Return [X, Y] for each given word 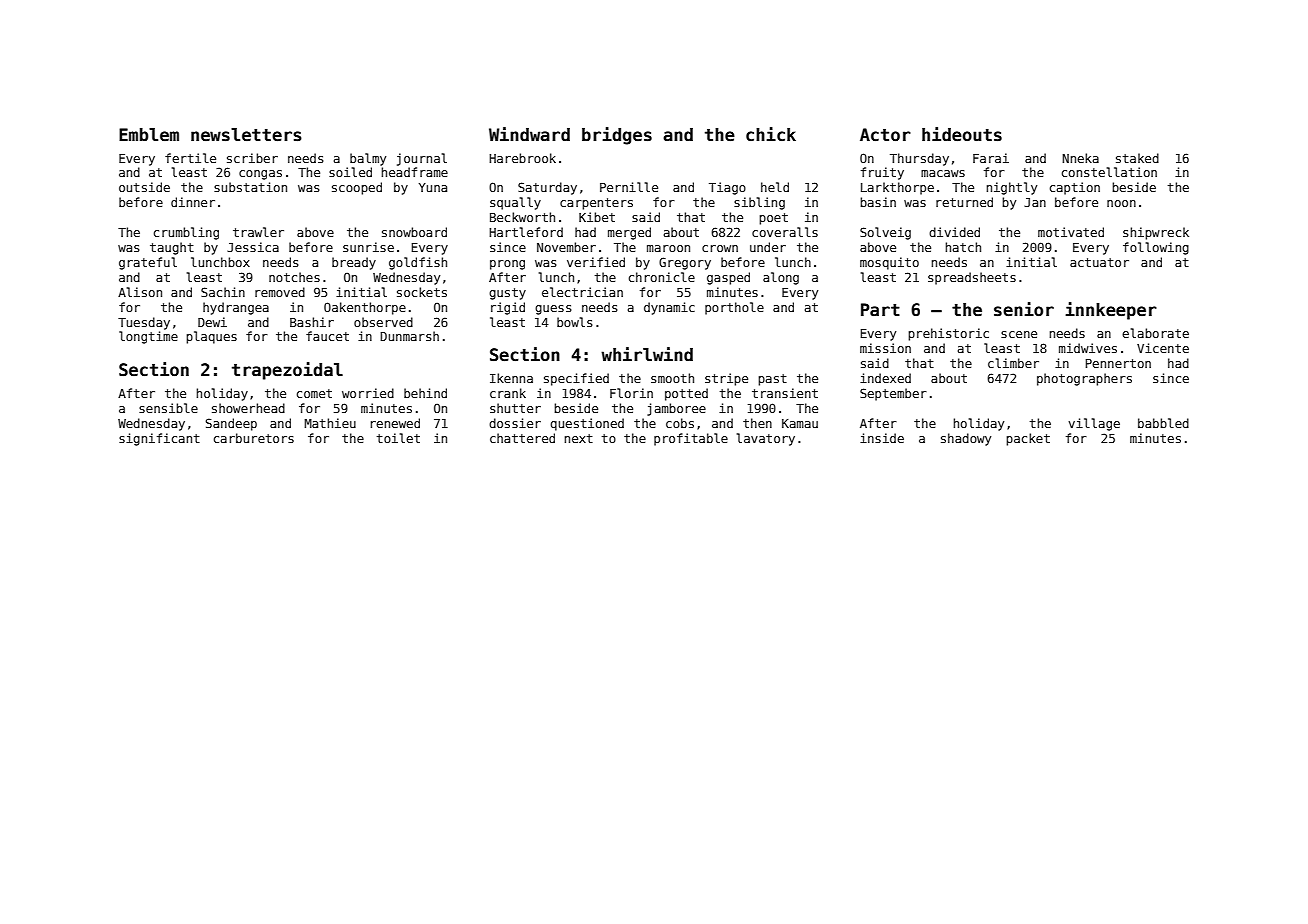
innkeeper [1111, 311]
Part [880, 310]
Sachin [223, 292]
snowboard [414, 232]
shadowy [966, 439]
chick [771, 134]
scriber [252, 158]
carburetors [254, 438]
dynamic [669, 308]
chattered [522, 438]
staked [1137, 158]
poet [773, 219]
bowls [575, 322]
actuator [1099, 262]
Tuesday [144, 323]
